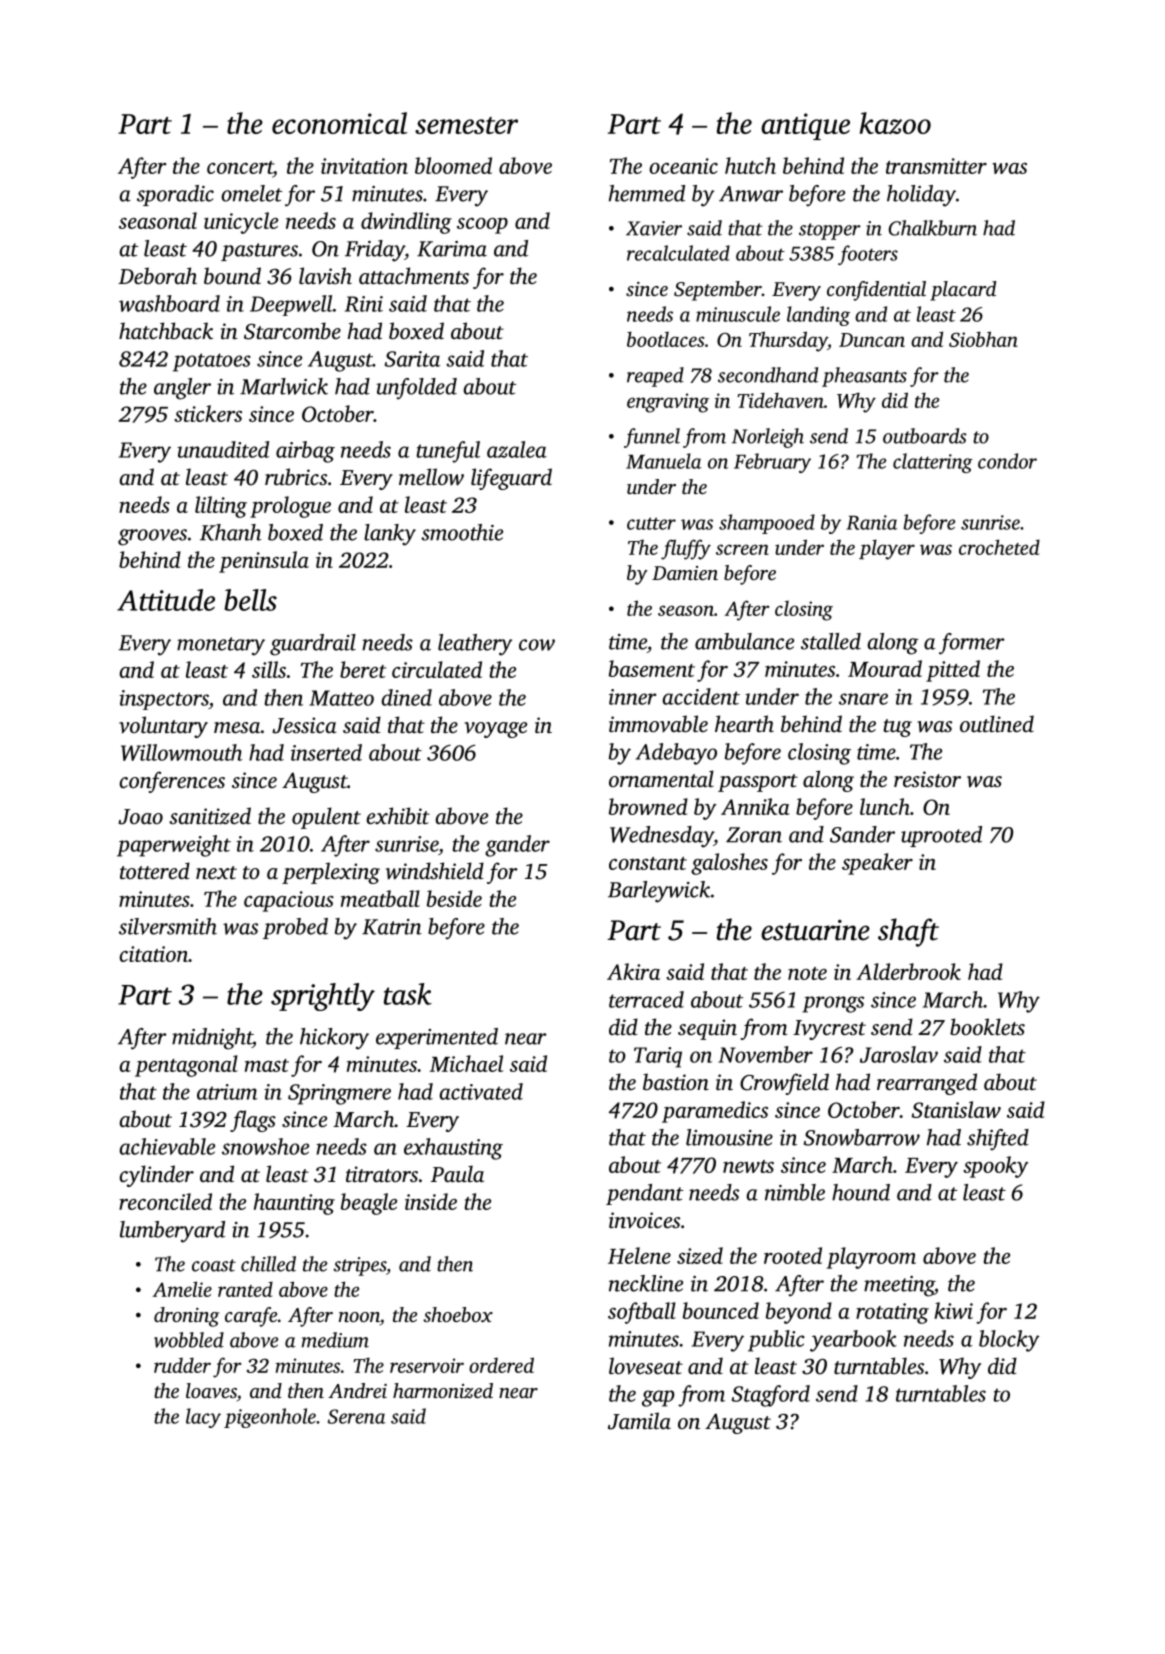 Image resolution: width=1165 pixels, height=1654 pixels. Describe the element at coordinates (876, 291) in the page. I see `confidential` at that location.
